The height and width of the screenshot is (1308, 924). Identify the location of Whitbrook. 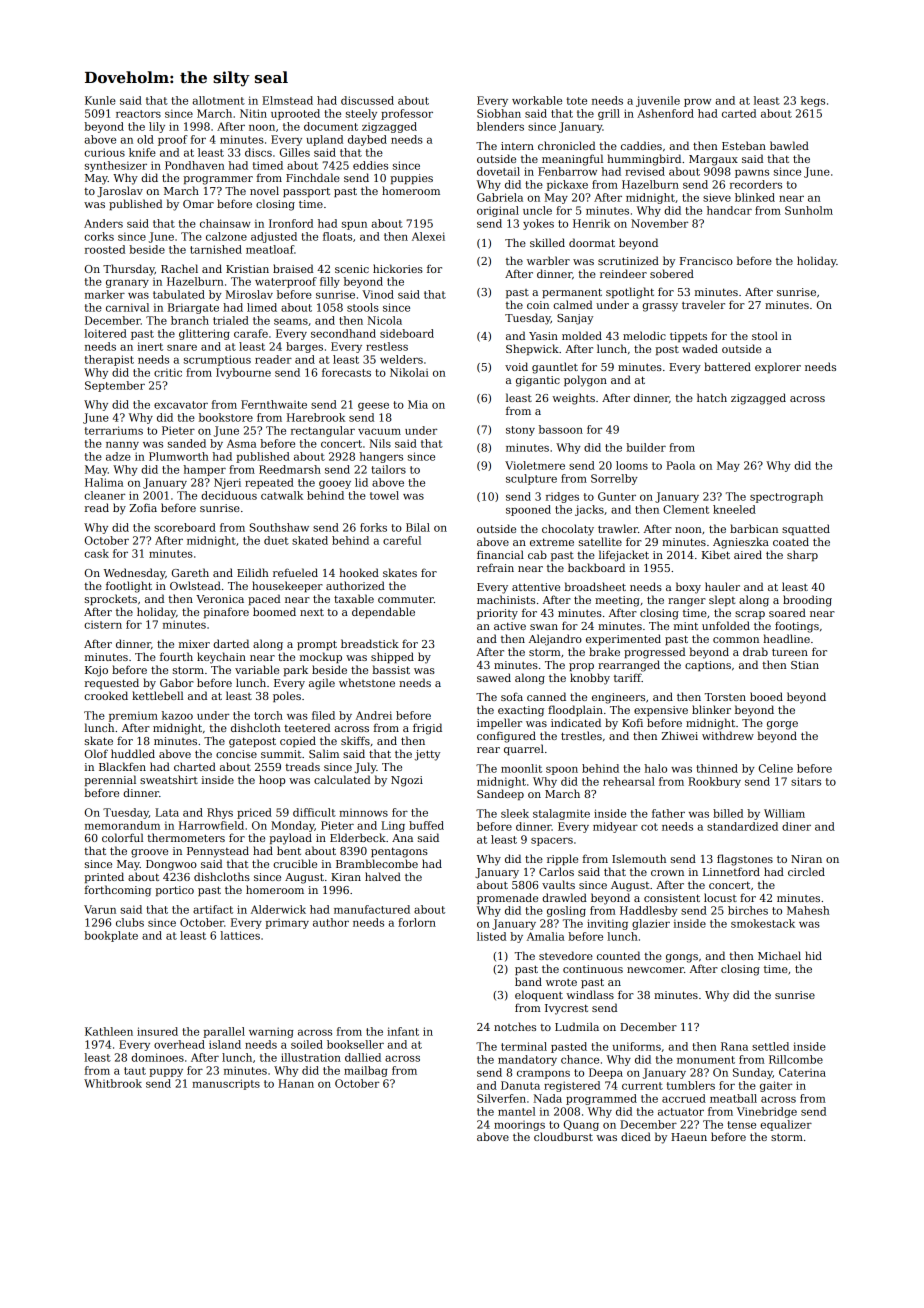
(113, 1083).
